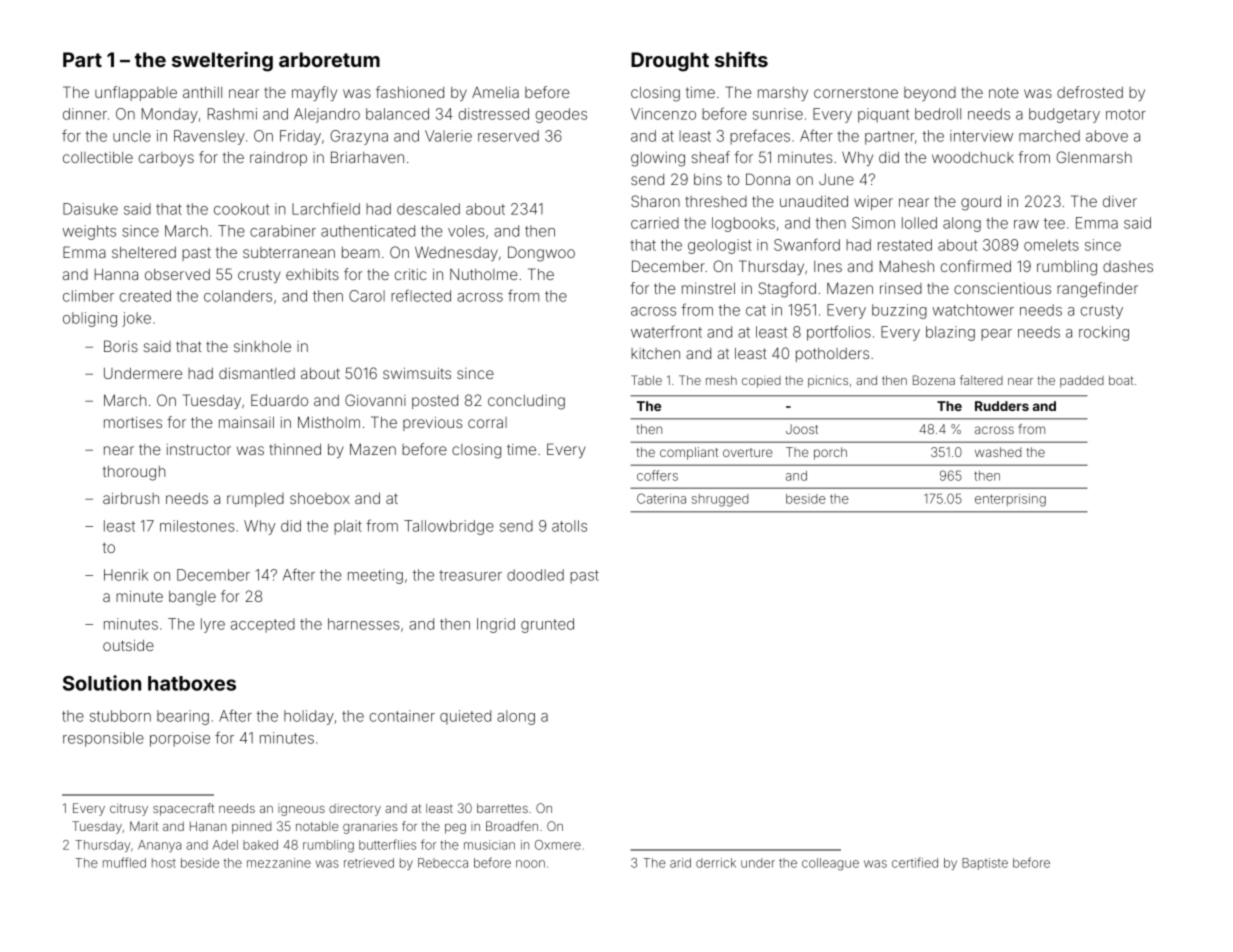 Image resolution: width=1233 pixels, height=952 pixels. What do you see at coordinates (899, 311) in the screenshot?
I see `buzzing` at bounding box center [899, 311].
